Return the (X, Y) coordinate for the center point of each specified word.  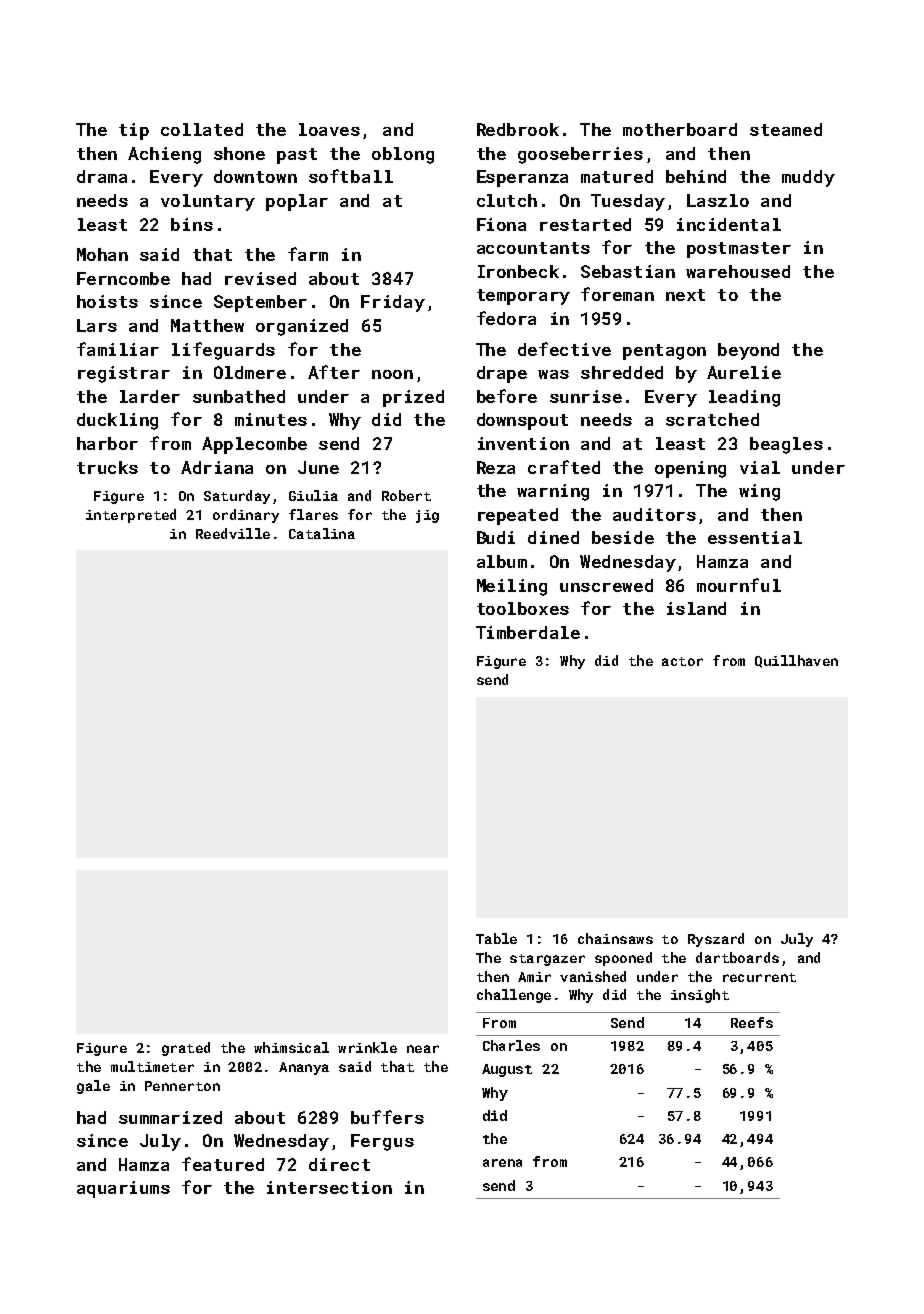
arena (502, 1163)
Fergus (382, 1142)
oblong (403, 155)
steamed (786, 129)
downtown (255, 176)
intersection (329, 1187)
